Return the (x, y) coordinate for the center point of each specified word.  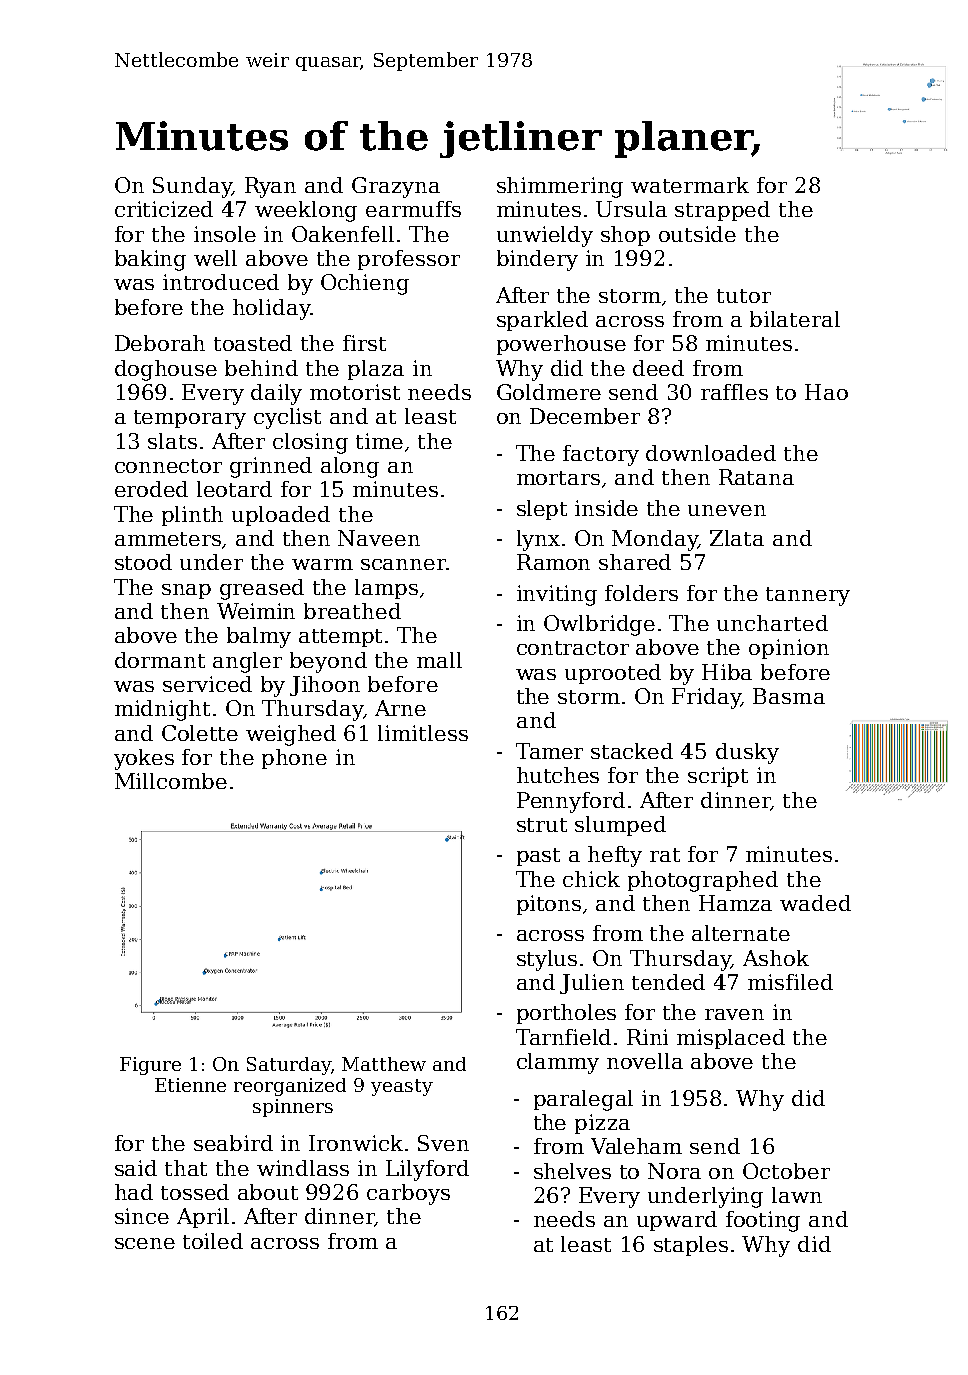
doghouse (166, 370)
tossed (195, 1192)
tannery (808, 596)
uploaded (281, 516)
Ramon (553, 562)
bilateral (795, 319)
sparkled (542, 321)
